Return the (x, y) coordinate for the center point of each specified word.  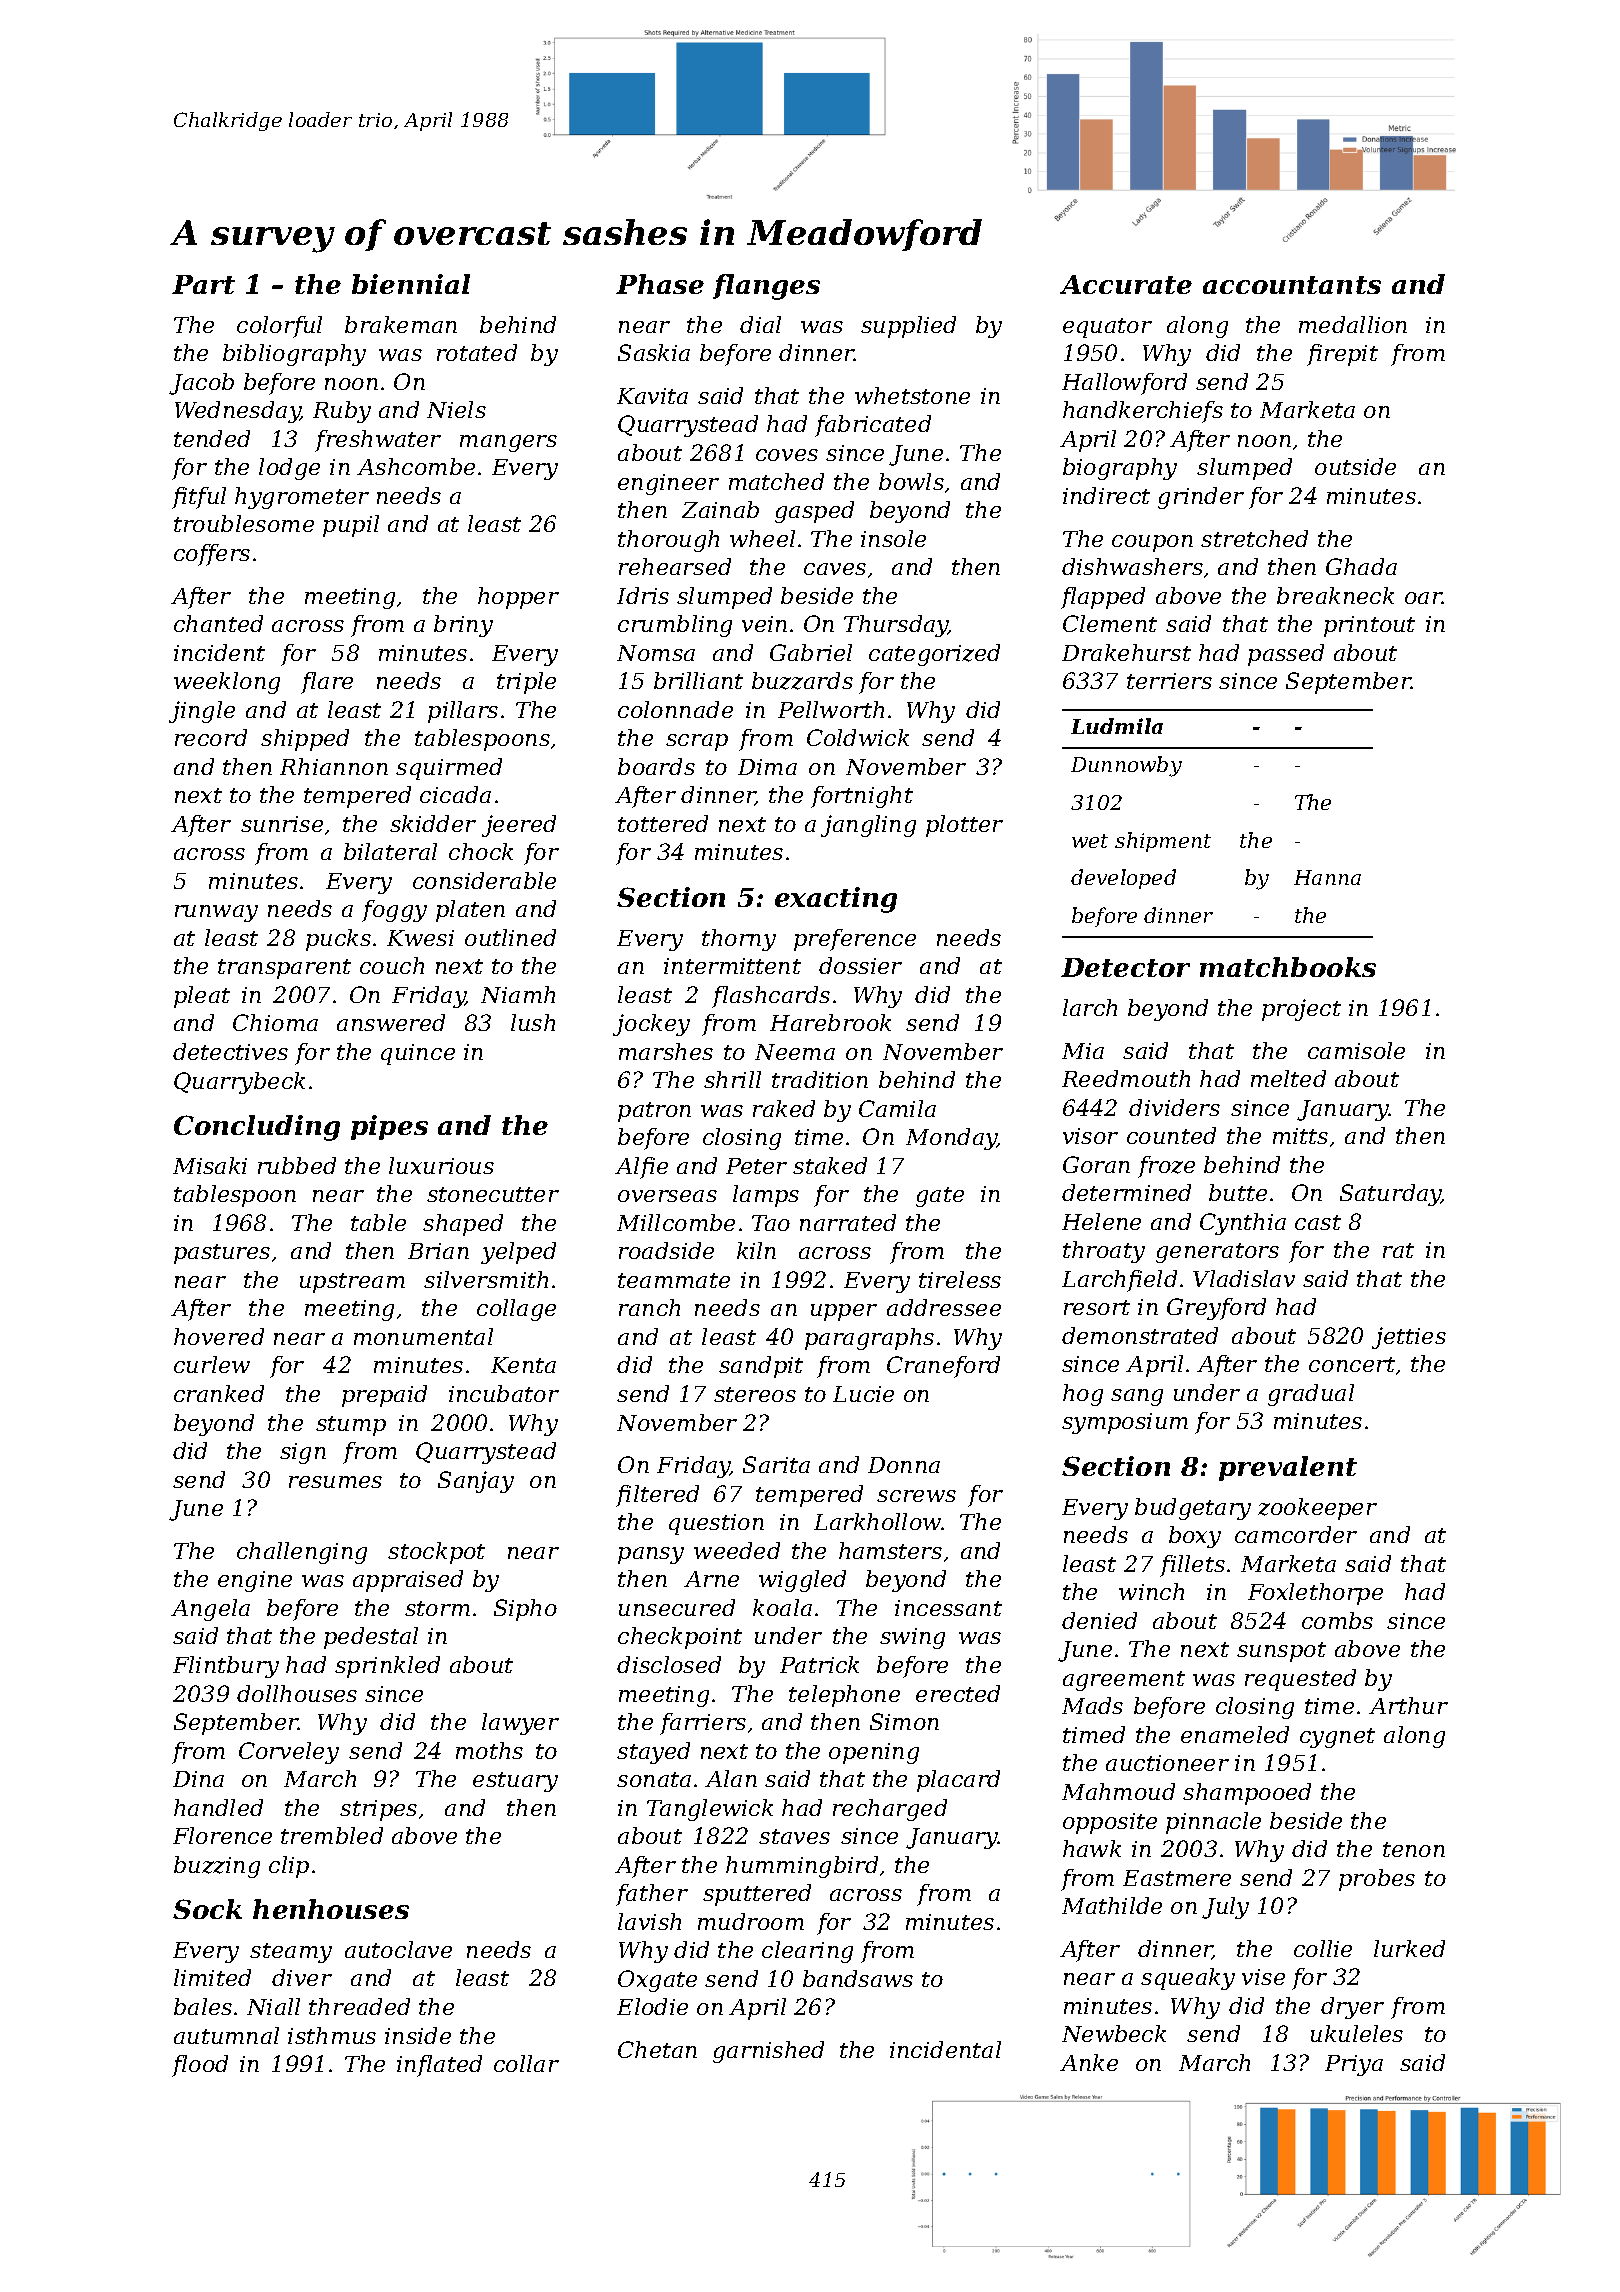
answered (391, 1022)
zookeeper (1317, 1509)
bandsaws (858, 1978)
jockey (651, 1025)
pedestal (371, 1638)
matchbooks (1288, 967)
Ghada (1361, 566)
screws (916, 1496)
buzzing (217, 1867)
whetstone (912, 395)
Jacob (201, 384)
